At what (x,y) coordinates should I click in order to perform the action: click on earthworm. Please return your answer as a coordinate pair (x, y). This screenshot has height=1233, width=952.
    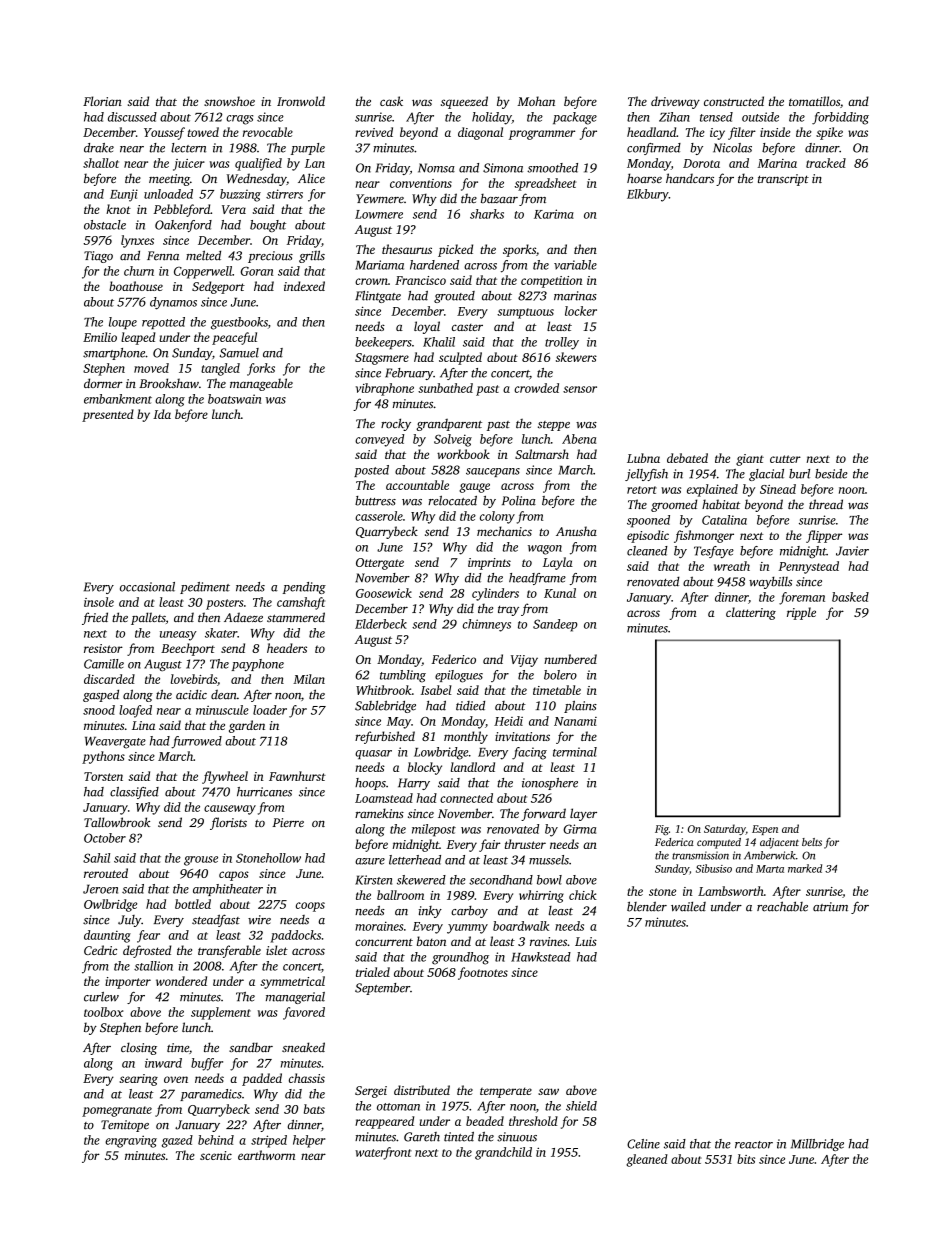
    Looking at the image, I should click on (266, 1155).
